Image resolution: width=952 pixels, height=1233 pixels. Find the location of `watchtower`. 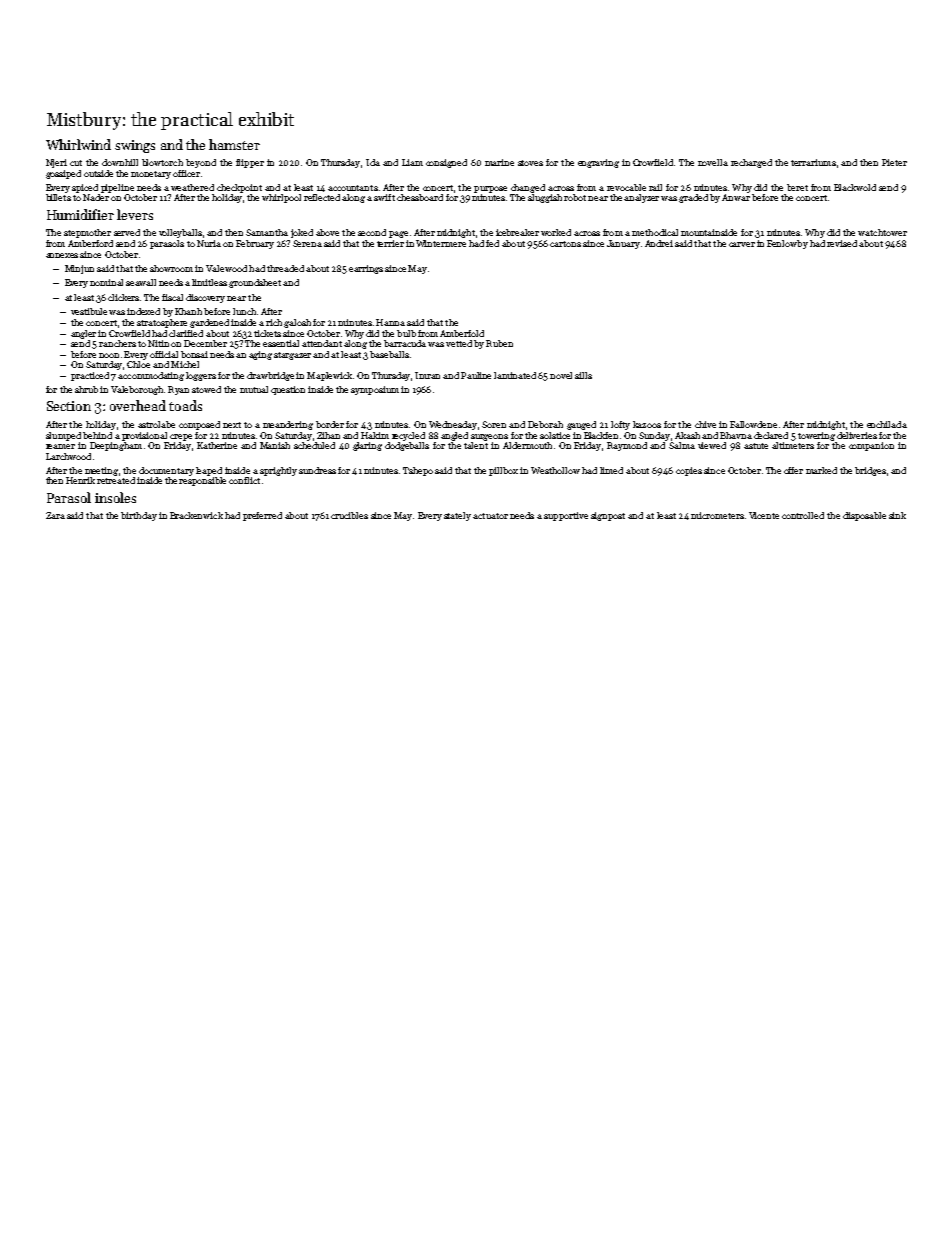

watchtower is located at coordinates (882, 232).
